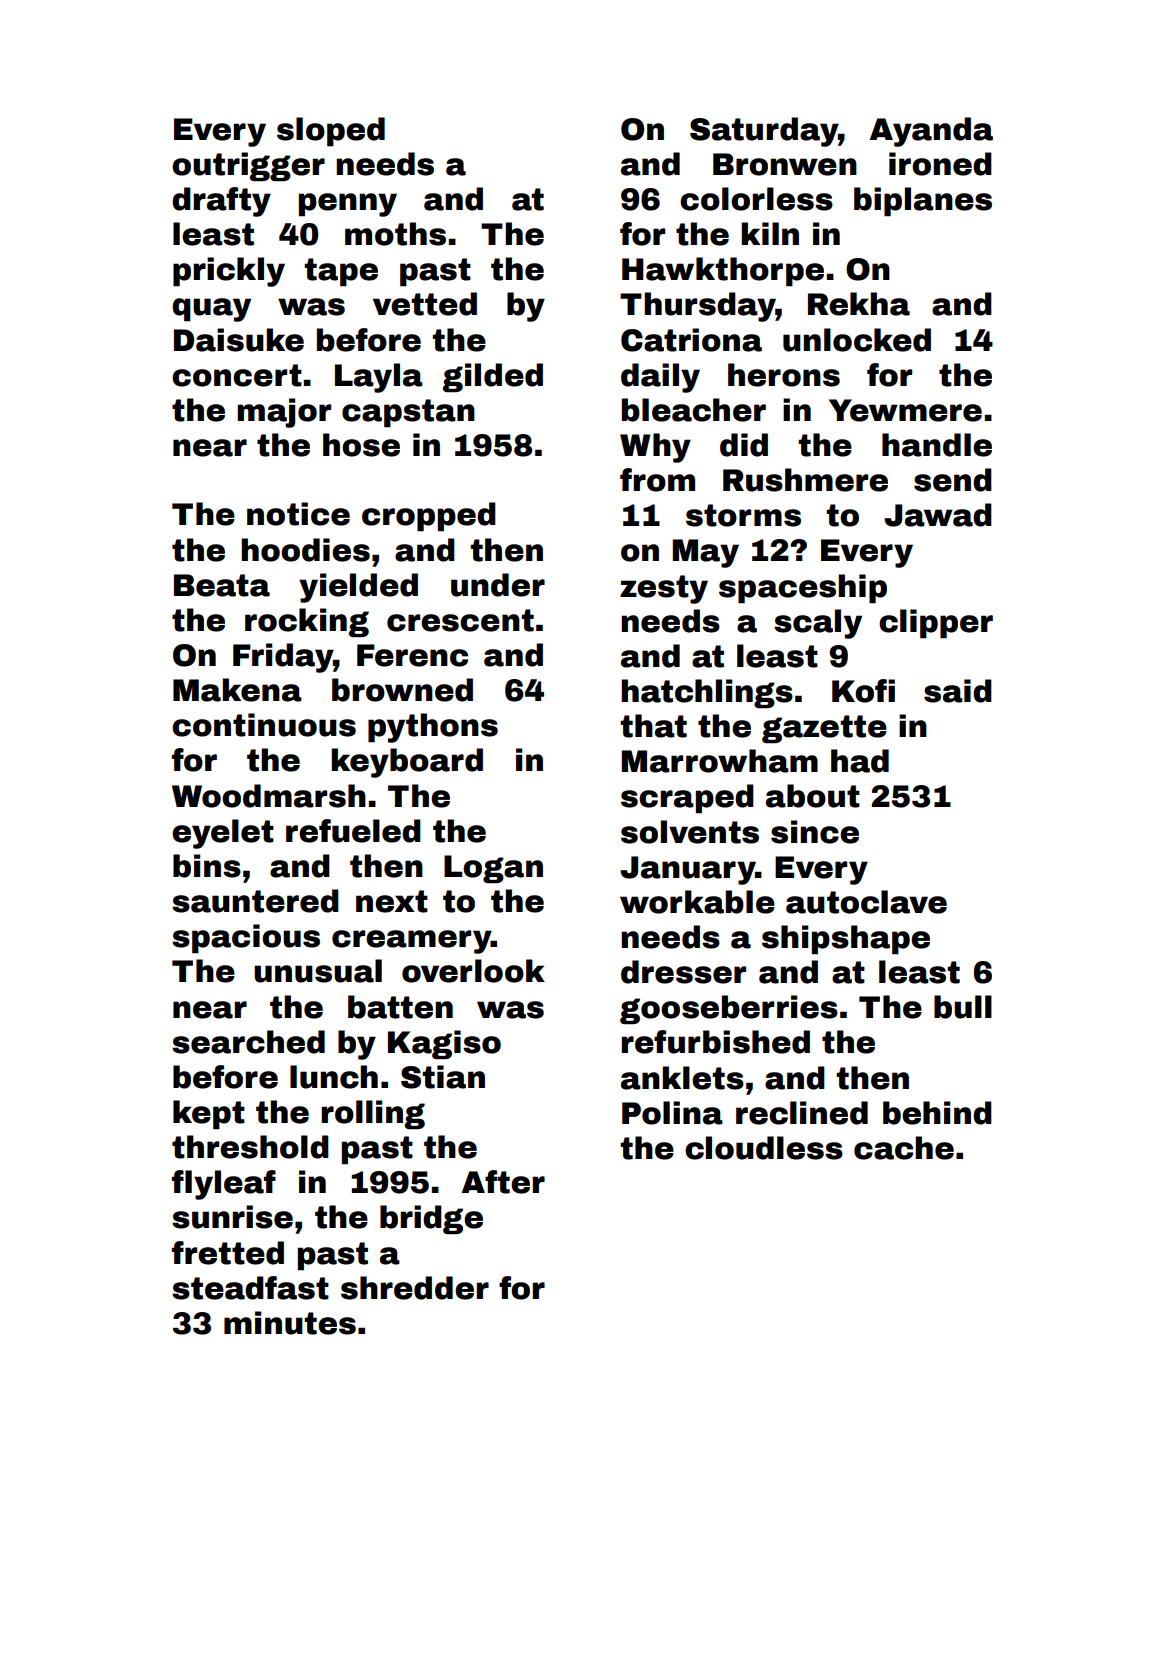 This screenshot has width=1165, height=1654. I want to click on herons, so click(784, 375).
